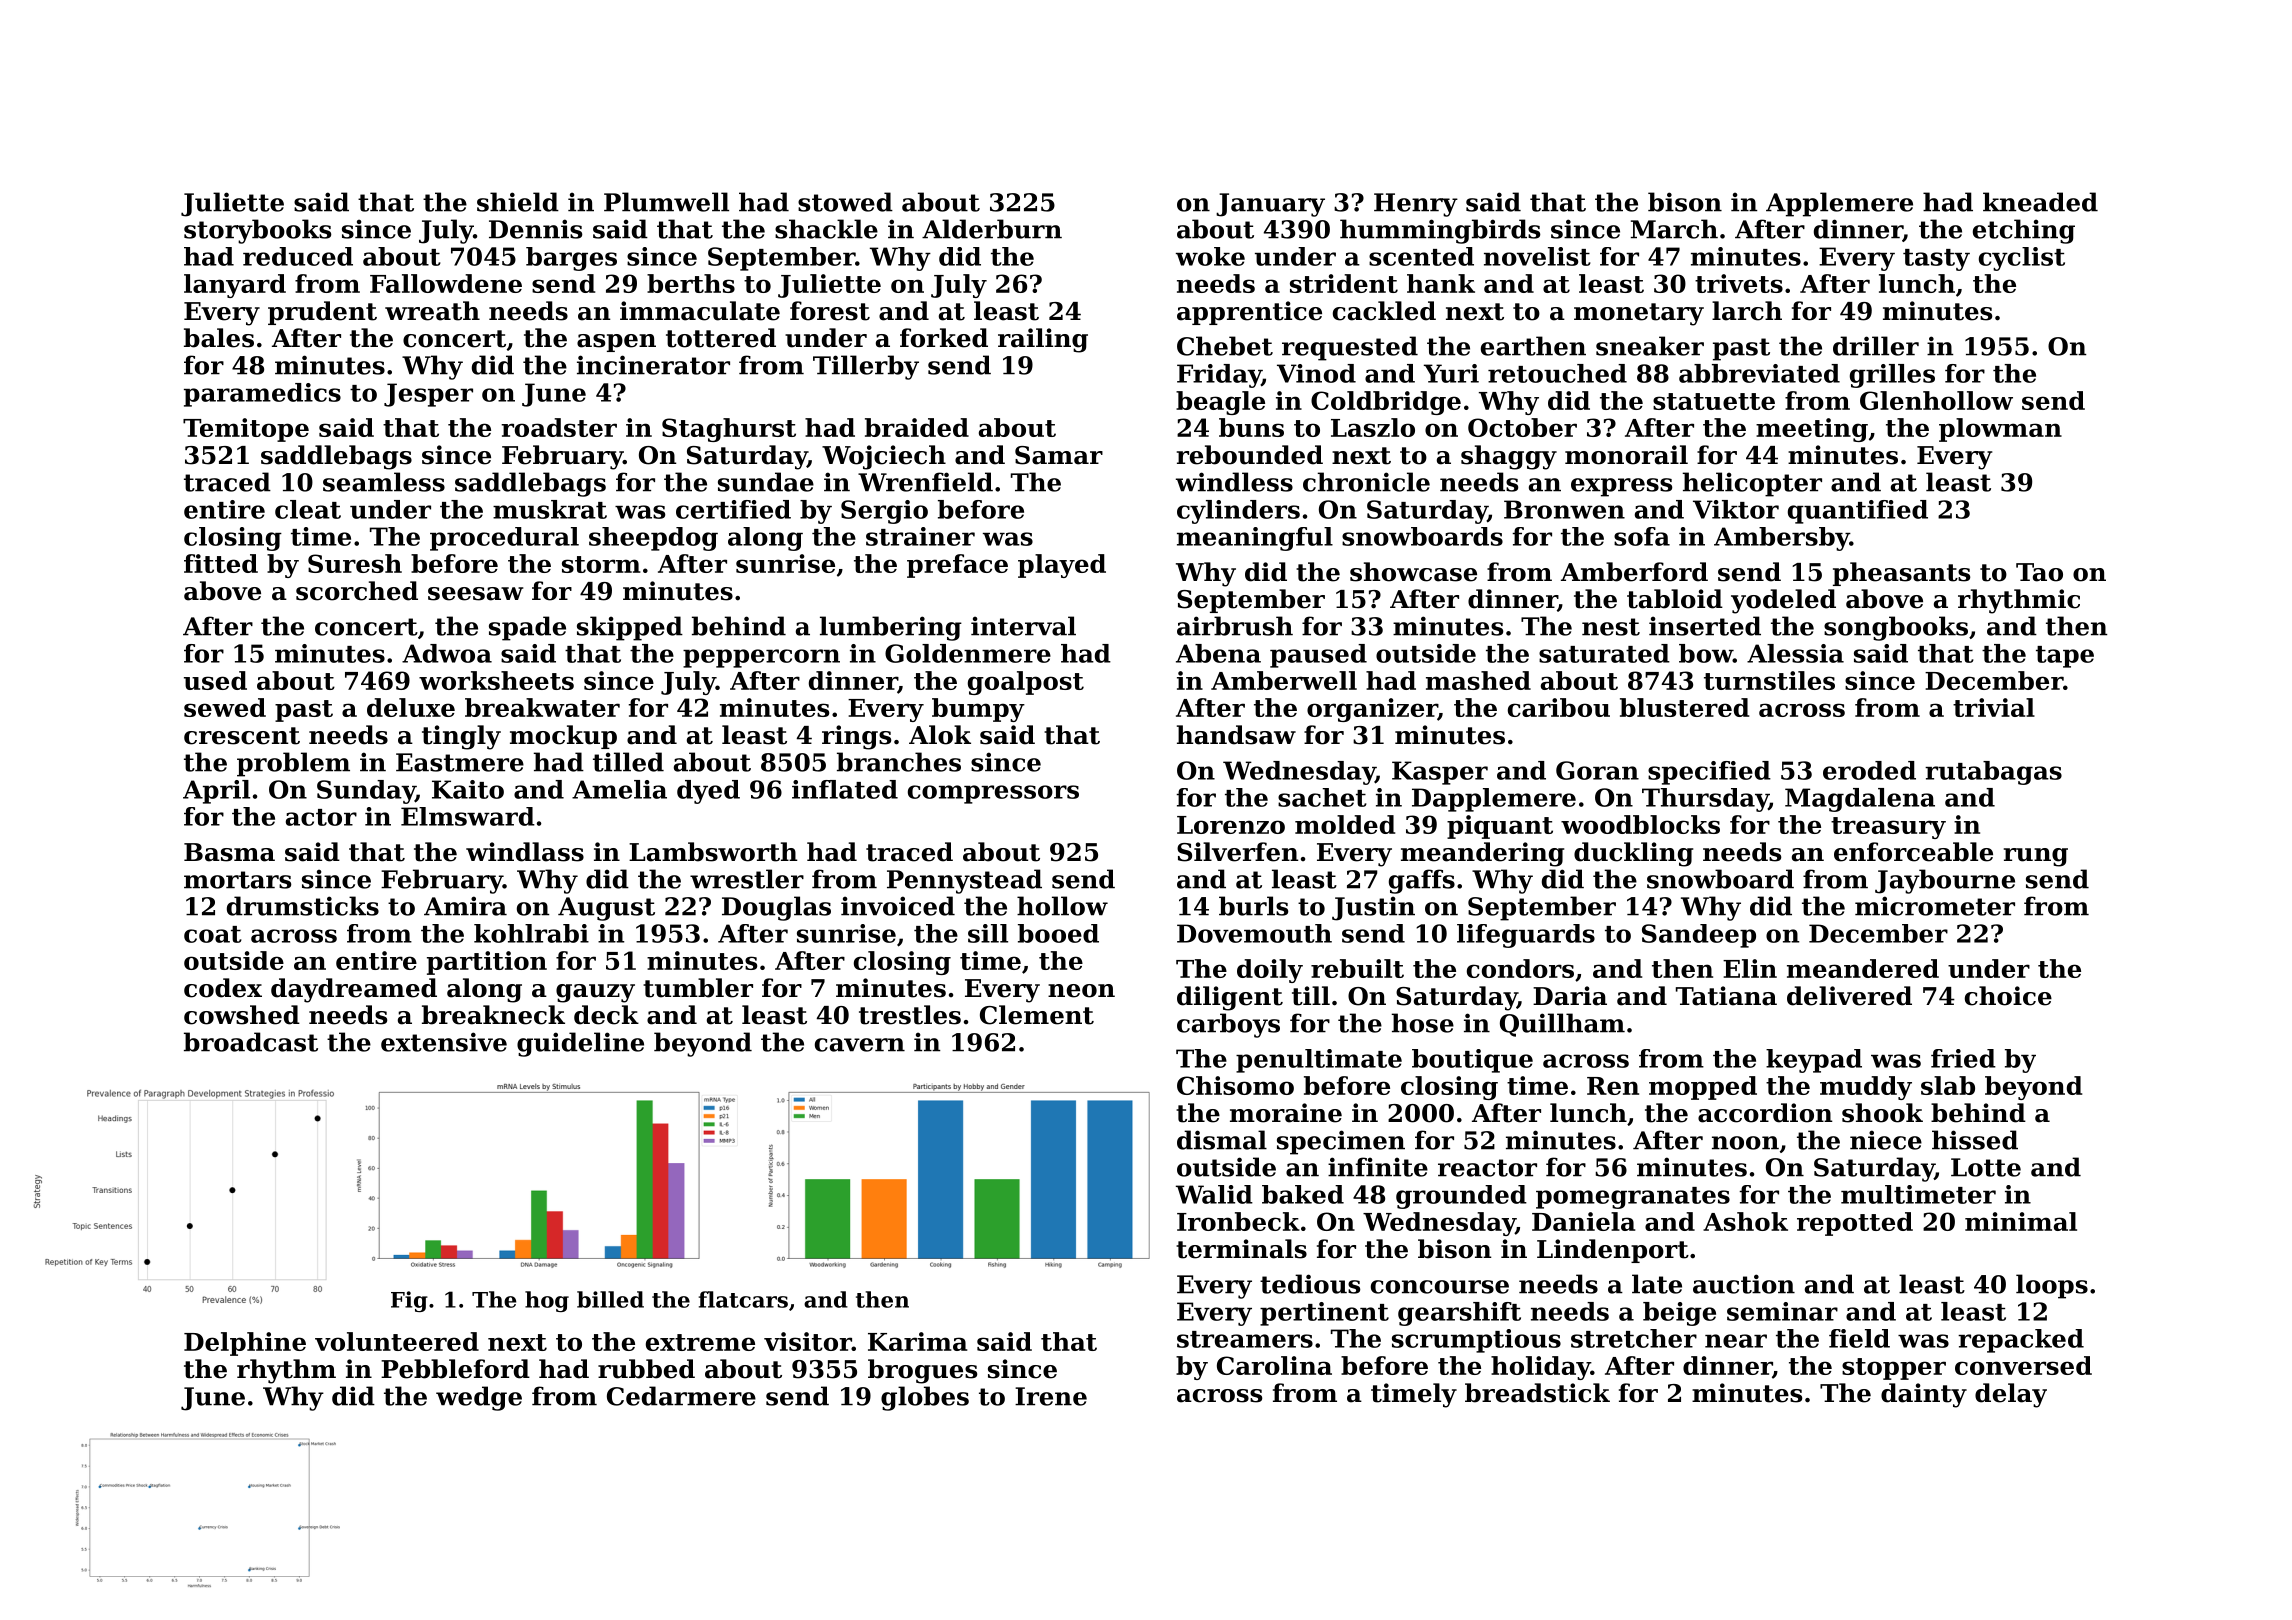  I want to click on mockup, so click(563, 737).
